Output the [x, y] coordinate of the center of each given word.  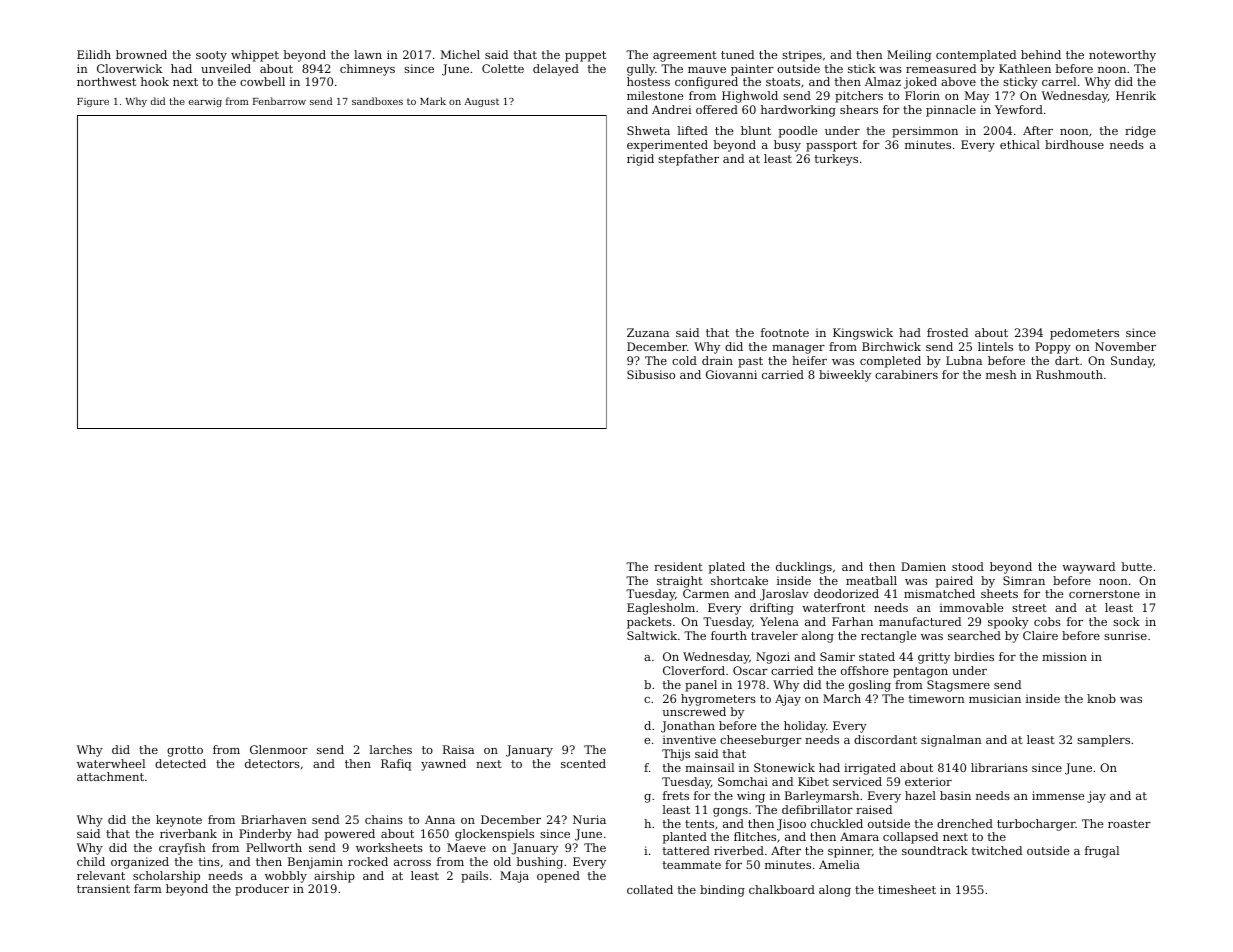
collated [650, 889]
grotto [185, 751]
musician [995, 698]
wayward [1088, 568]
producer [262, 890]
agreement [685, 56]
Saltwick [652, 635]
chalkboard [782, 889]
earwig [205, 102]
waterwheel [111, 763]
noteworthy [1122, 56]
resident [678, 566]
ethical [1020, 144]
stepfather [688, 160]
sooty [211, 56]
